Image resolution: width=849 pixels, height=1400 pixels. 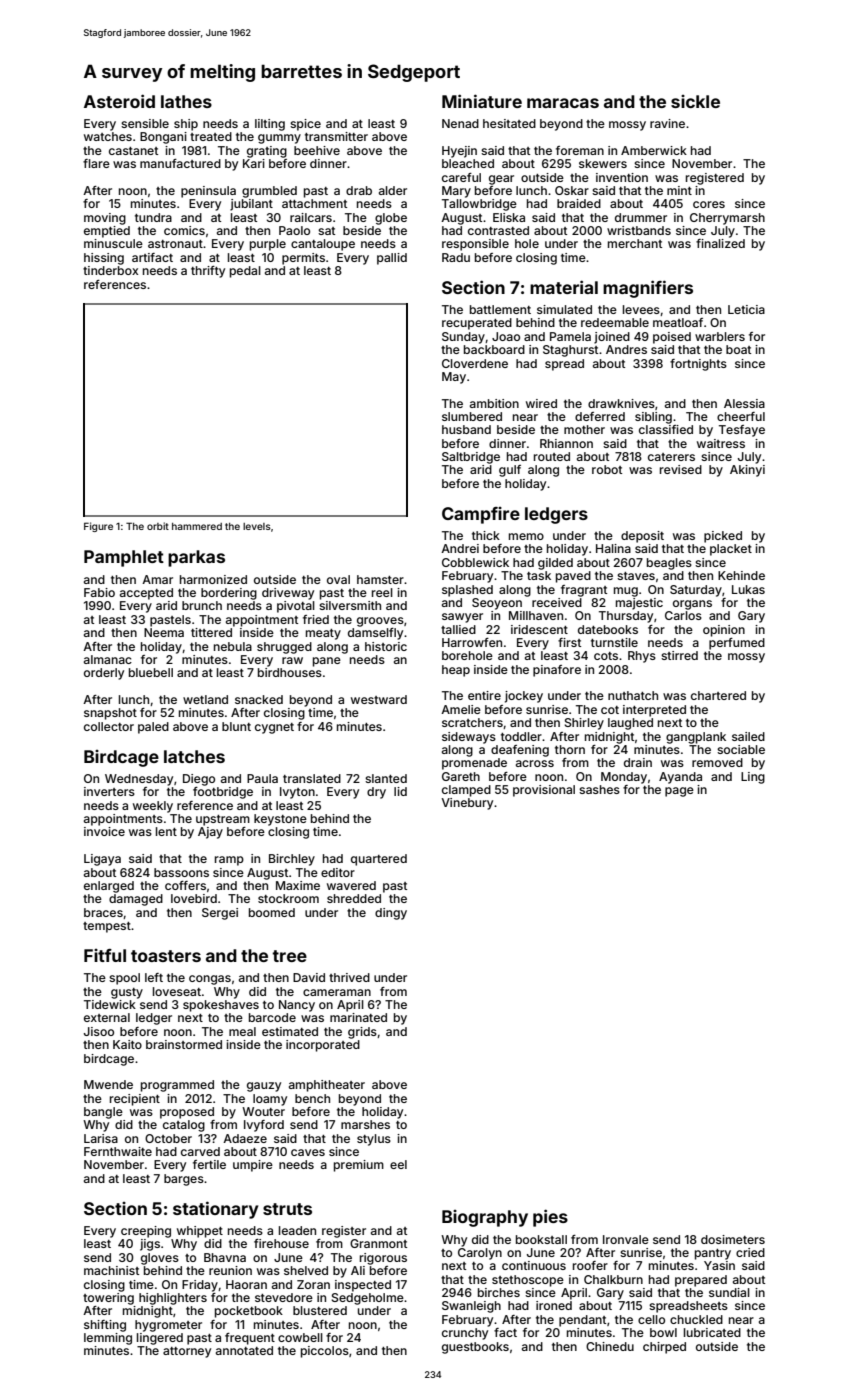 I want to click on premium, so click(x=359, y=1166).
